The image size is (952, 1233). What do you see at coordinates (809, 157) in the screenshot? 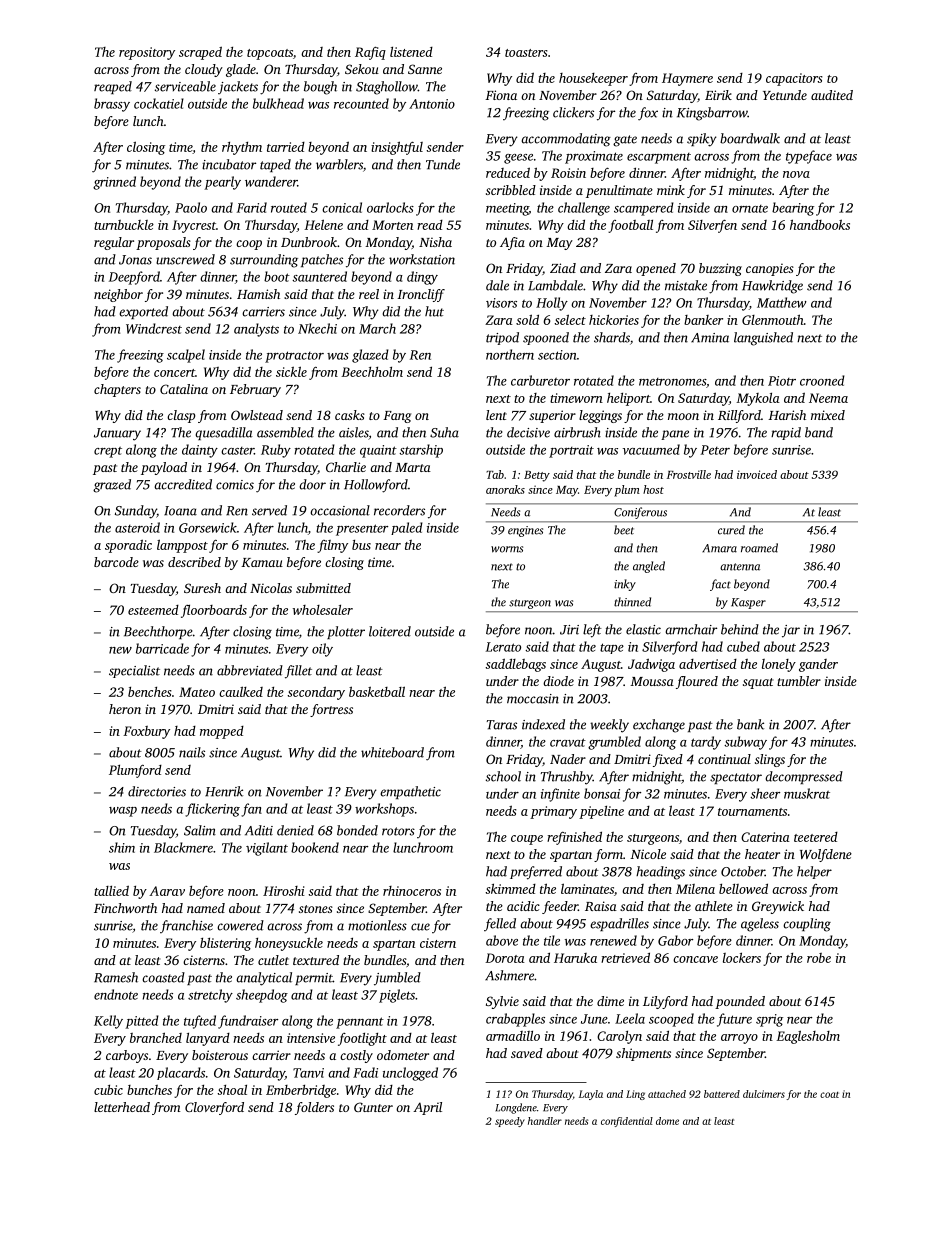
I see `typeface` at bounding box center [809, 157].
